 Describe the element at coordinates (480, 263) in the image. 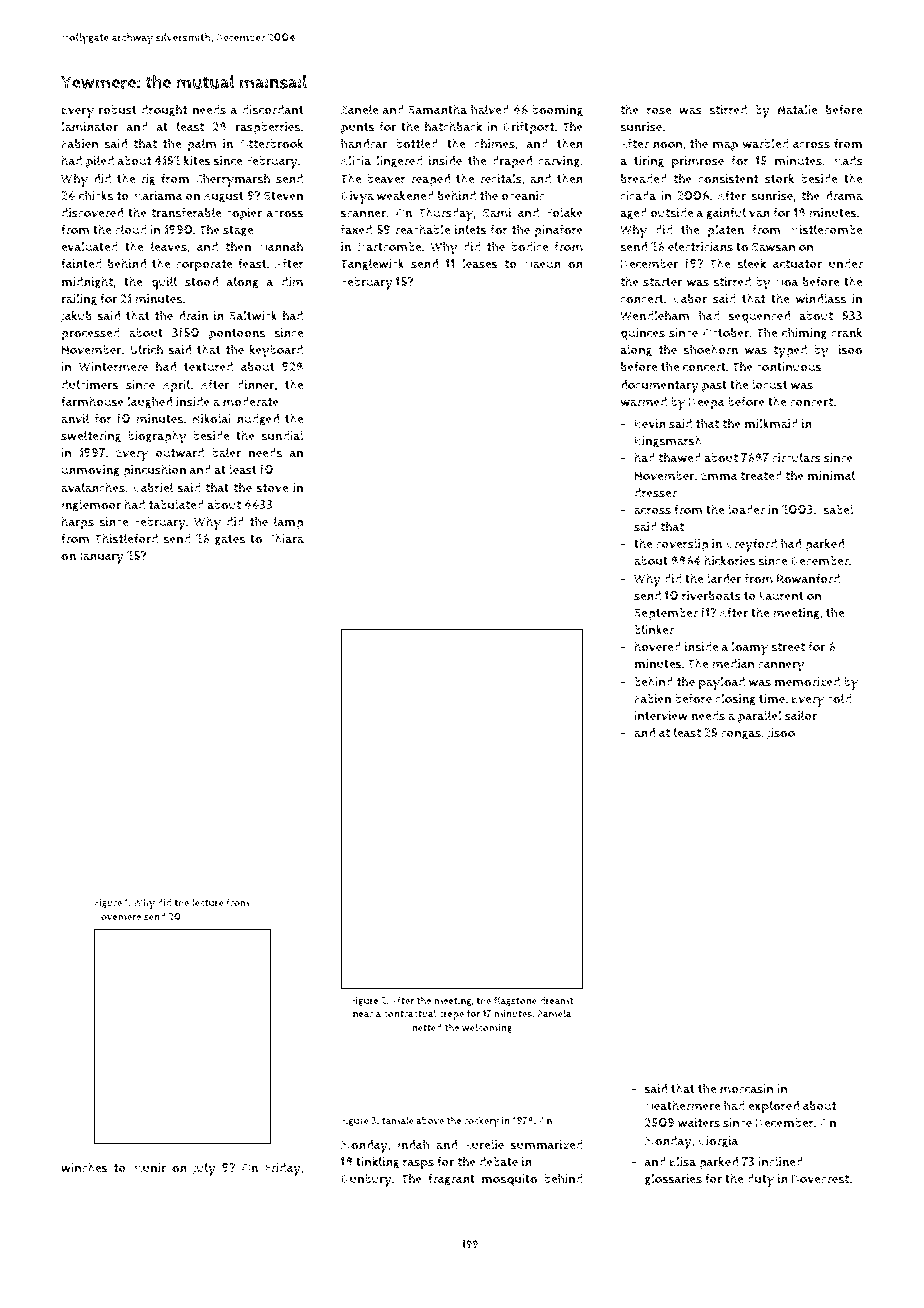

I see `leases` at that location.
